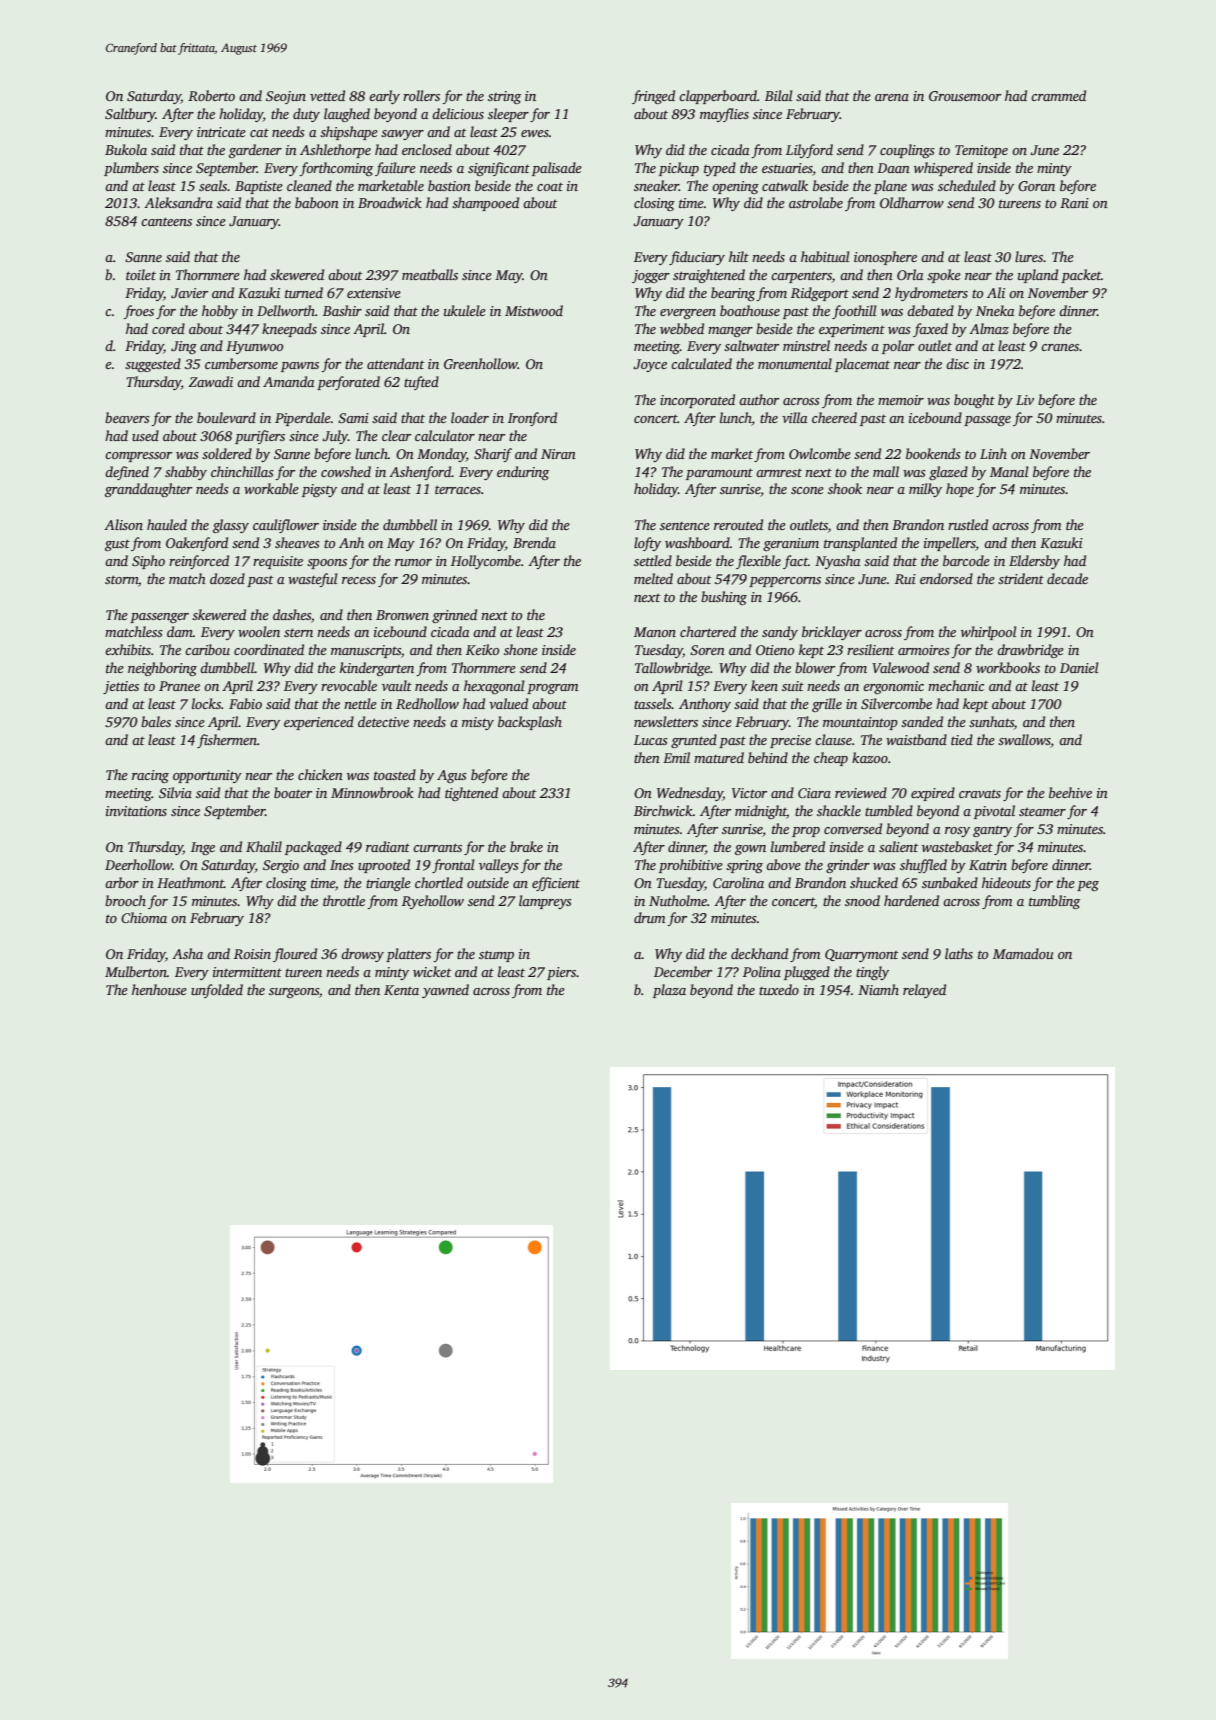 This screenshot has width=1216, height=1720. Describe the element at coordinates (550, 186) in the screenshot. I see `coat` at that location.
